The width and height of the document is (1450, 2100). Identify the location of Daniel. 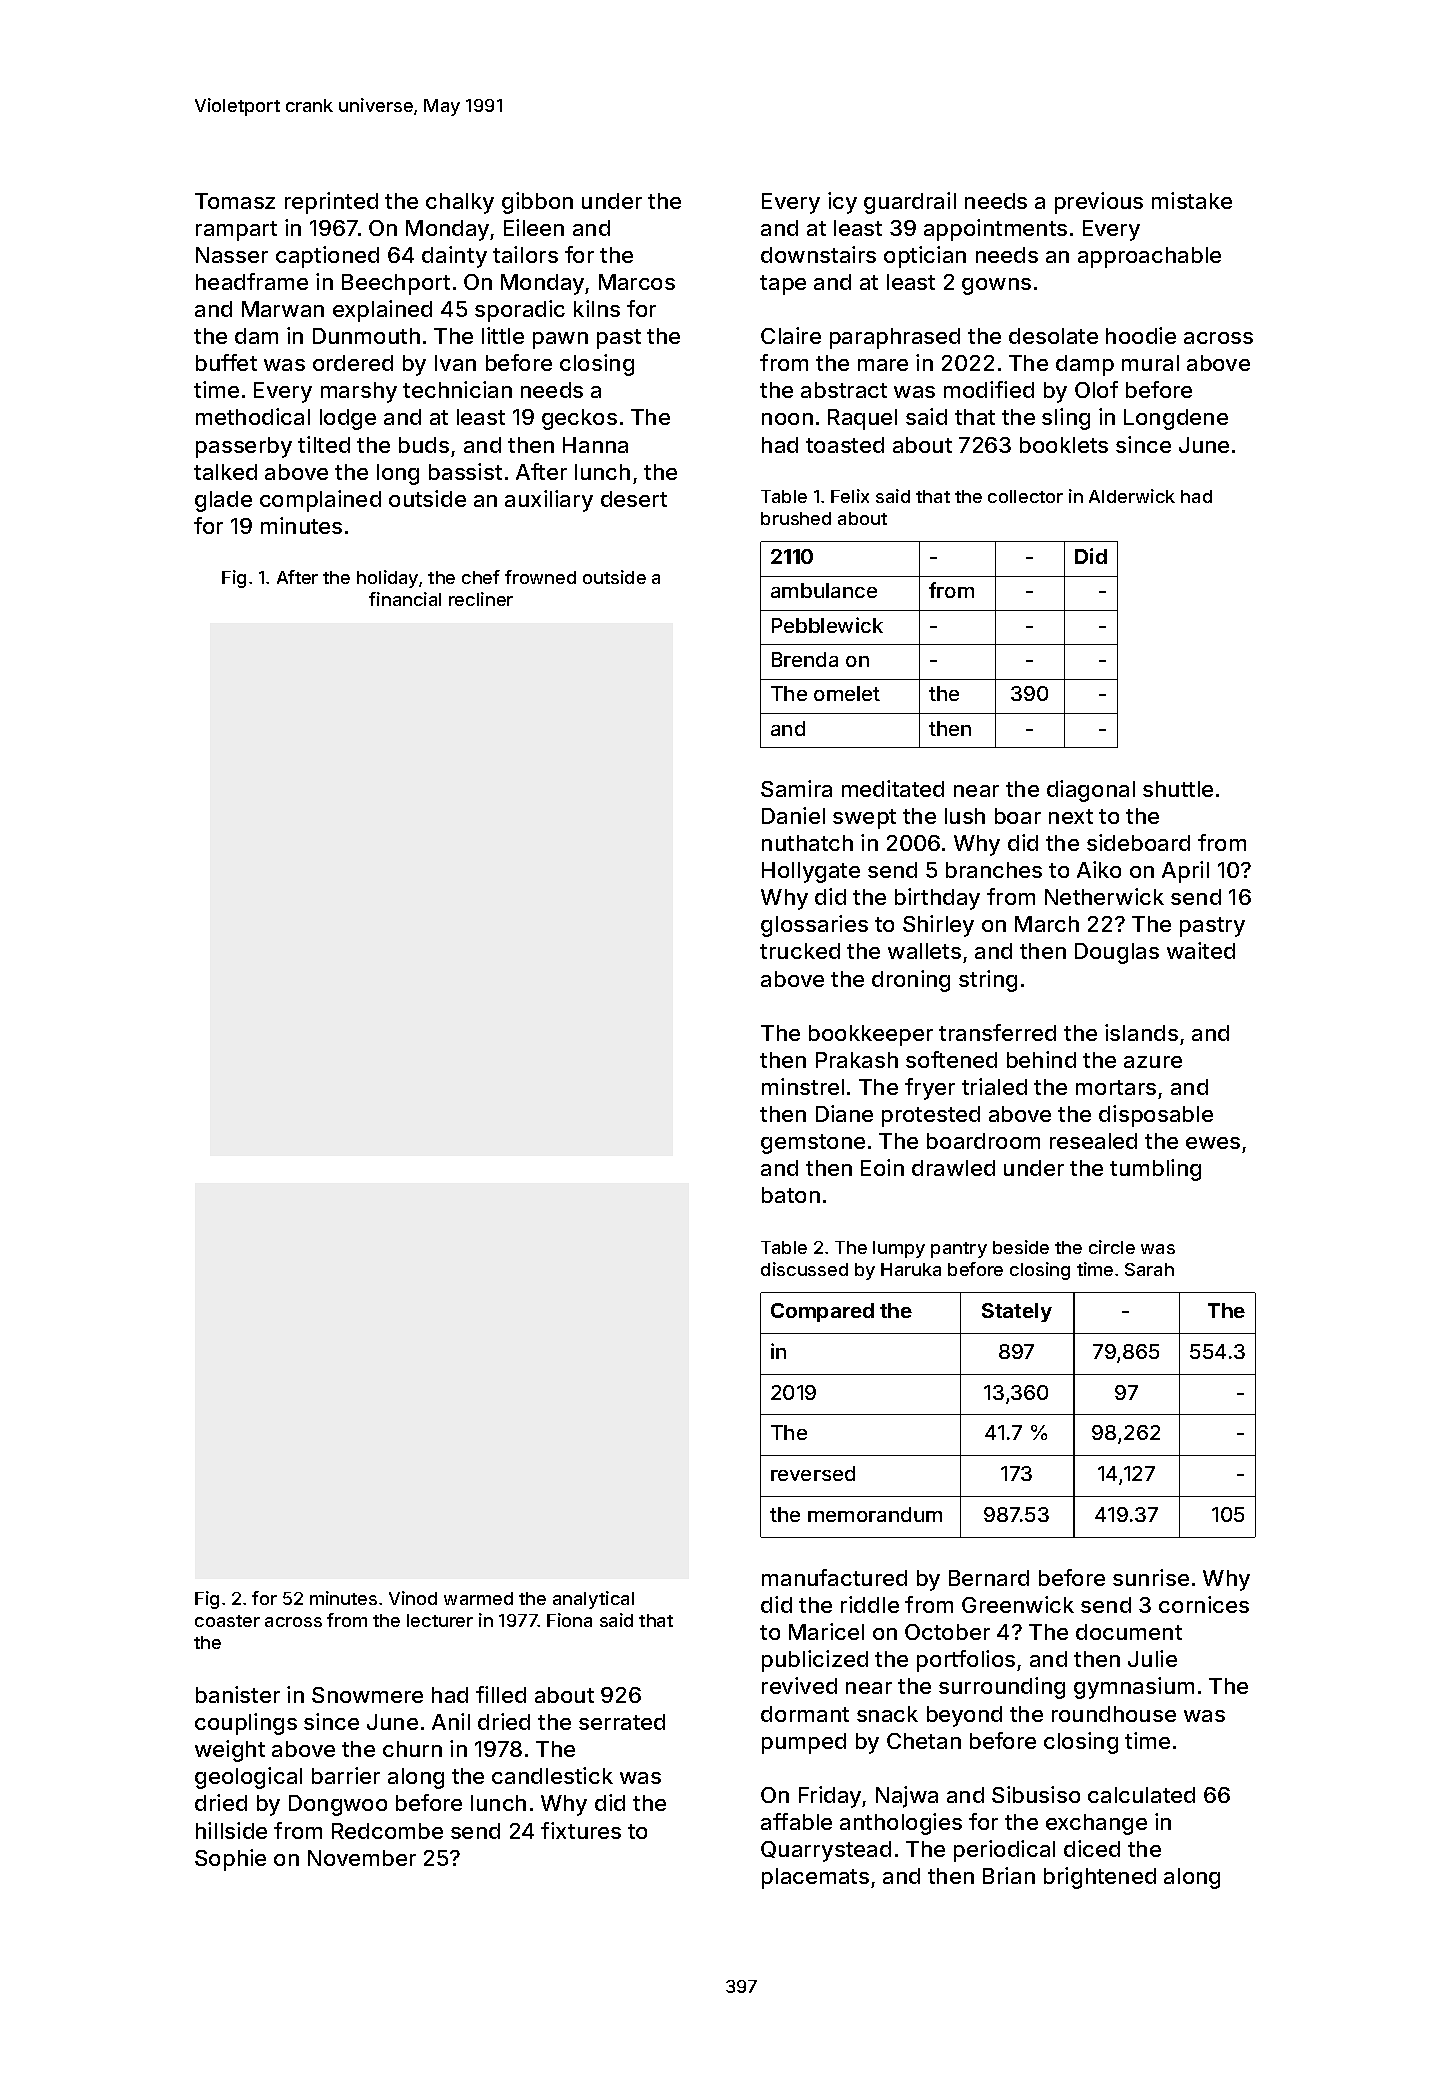
(793, 815).
